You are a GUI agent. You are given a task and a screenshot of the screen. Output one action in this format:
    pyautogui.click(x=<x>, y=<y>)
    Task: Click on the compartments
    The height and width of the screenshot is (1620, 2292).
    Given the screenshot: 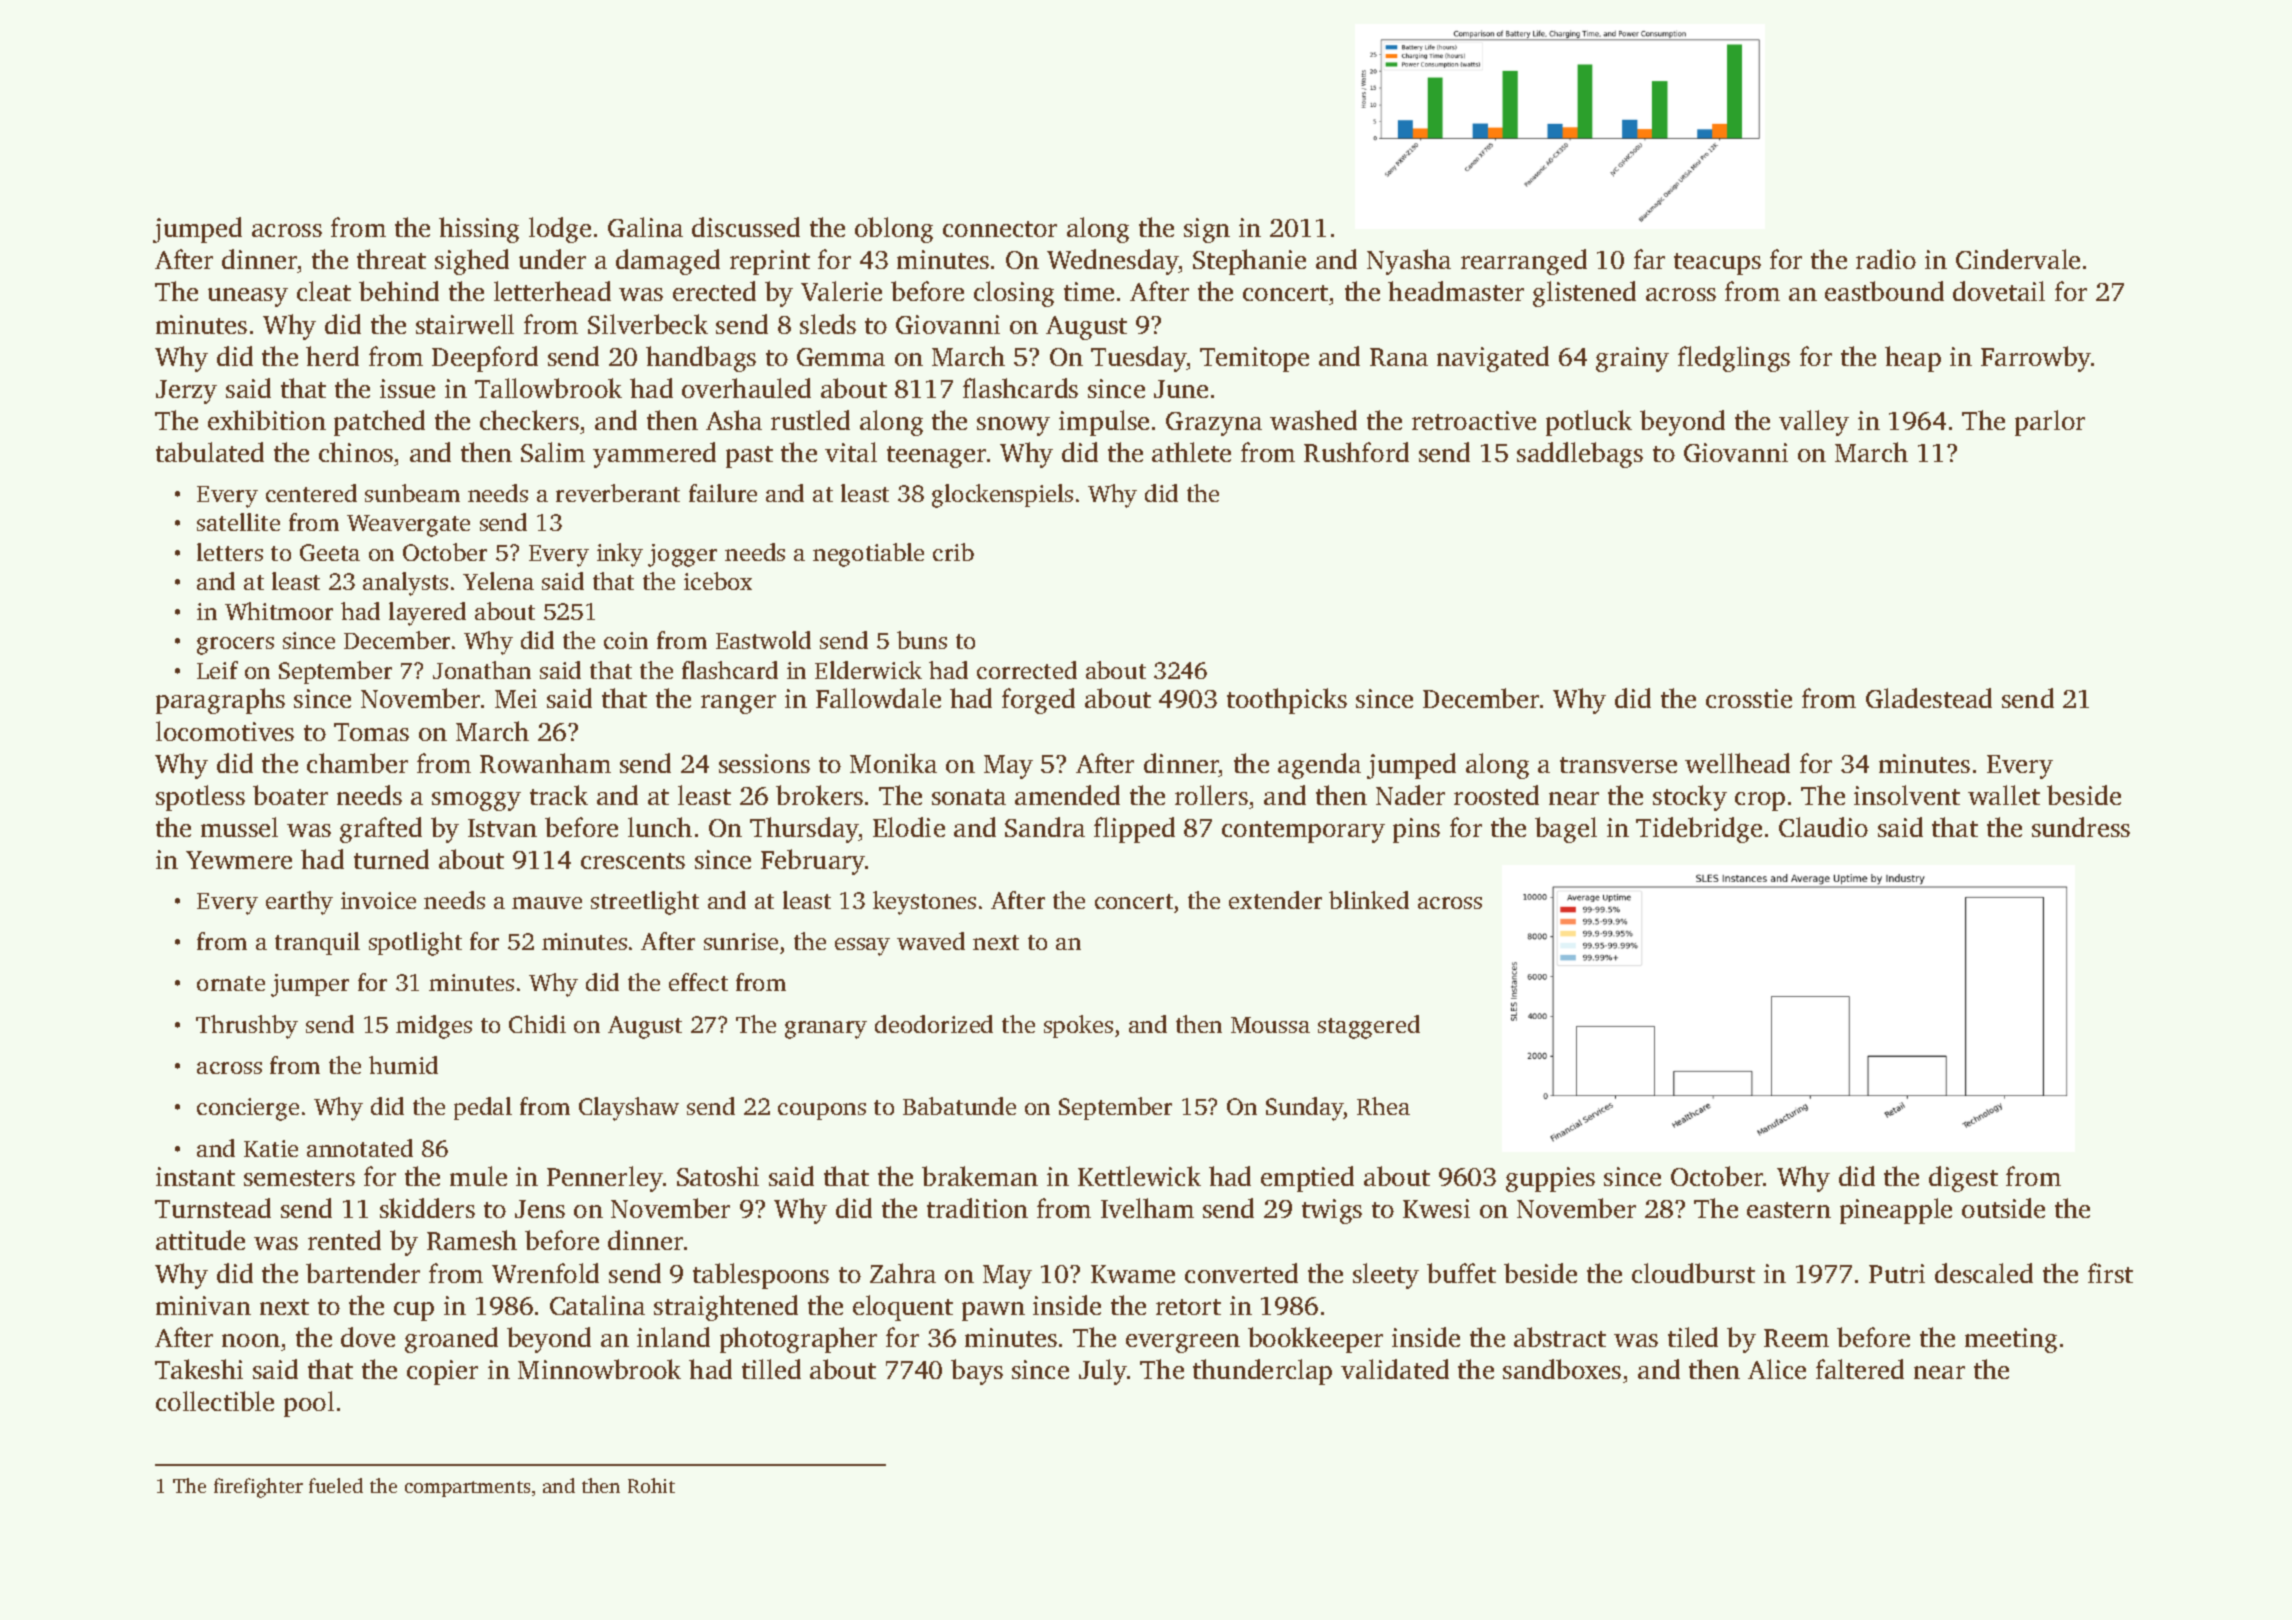 What is the action you would take?
    pyautogui.click(x=467, y=1489)
